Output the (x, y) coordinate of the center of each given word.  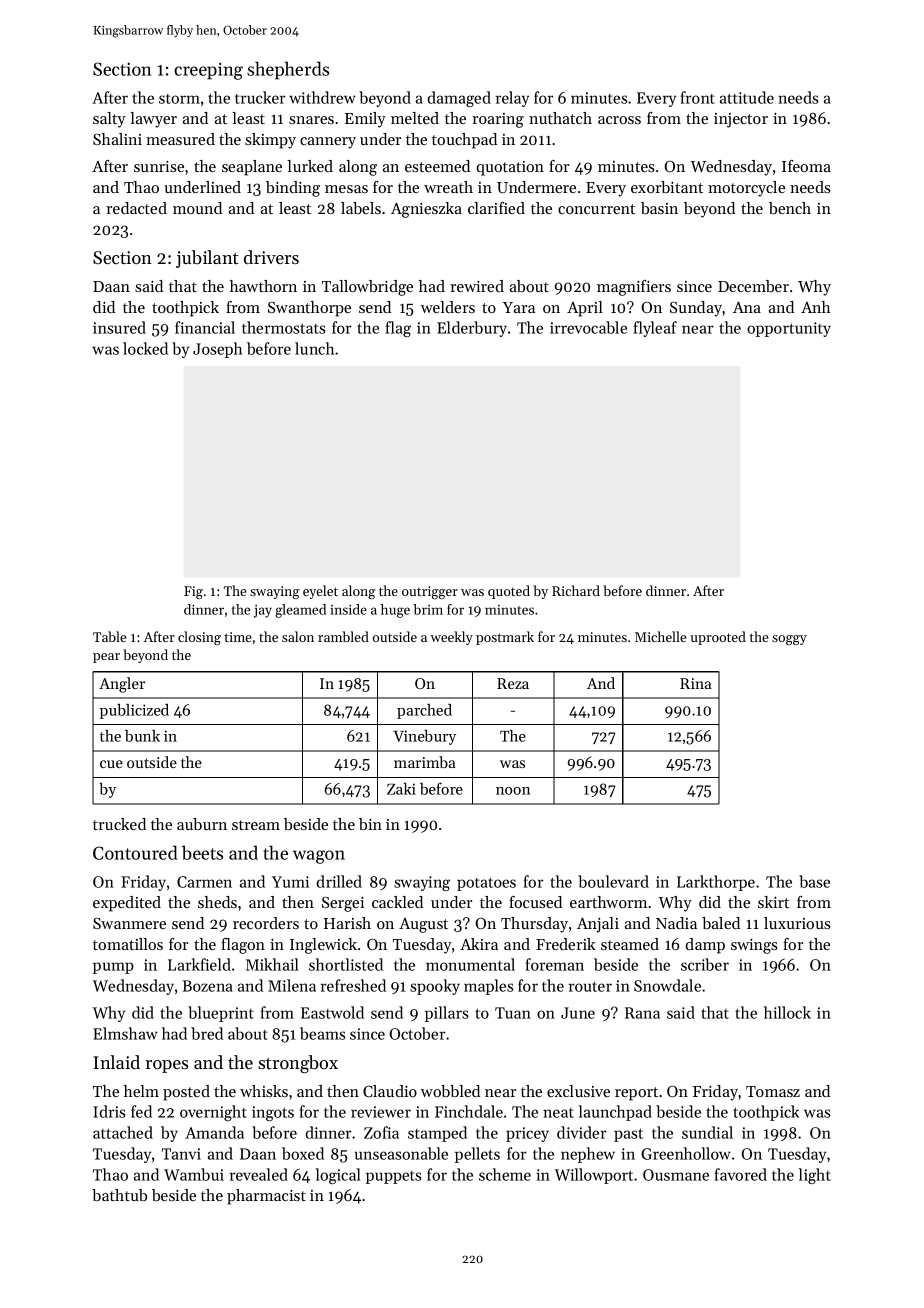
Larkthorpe (716, 883)
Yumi (290, 882)
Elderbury (472, 329)
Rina (696, 683)
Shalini (117, 139)
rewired (477, 286)
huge (395, 611)
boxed (303, 1153)
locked (145, 348)
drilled (339, 881)
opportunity (789, 329)
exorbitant (667, 187)
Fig (193, 592)
